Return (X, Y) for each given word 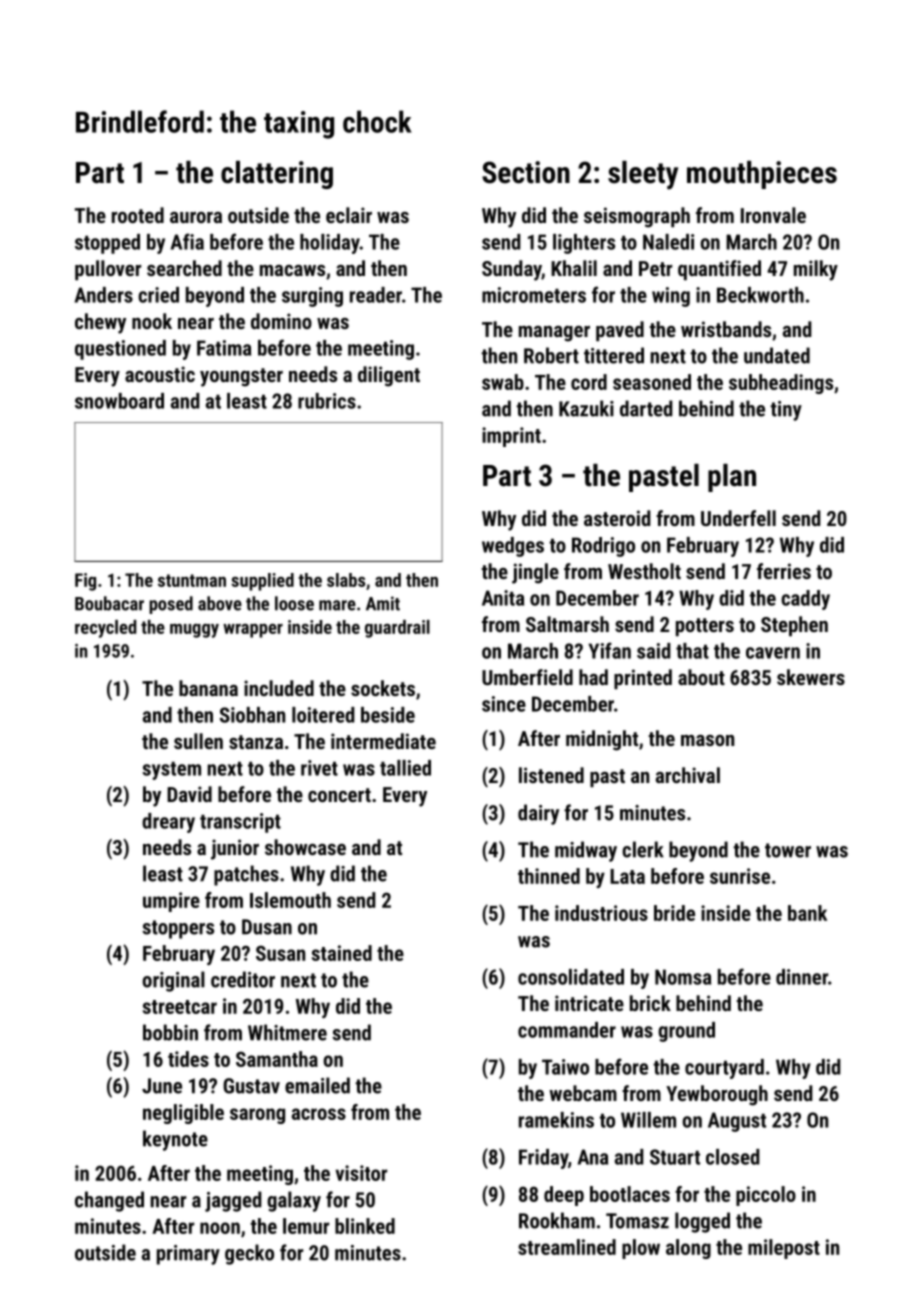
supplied (262, 582)
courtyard (724, 1069)
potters (705, 627)
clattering (277, 175)
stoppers (178, 929)
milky (816, 270)
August (737, 1122)
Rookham (557, 1220)
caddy (805, 600)
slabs (346, 580)
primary (188, 1255)
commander (567, 1030)
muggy (194, 631)
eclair (349, 215)
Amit (383, 603)
